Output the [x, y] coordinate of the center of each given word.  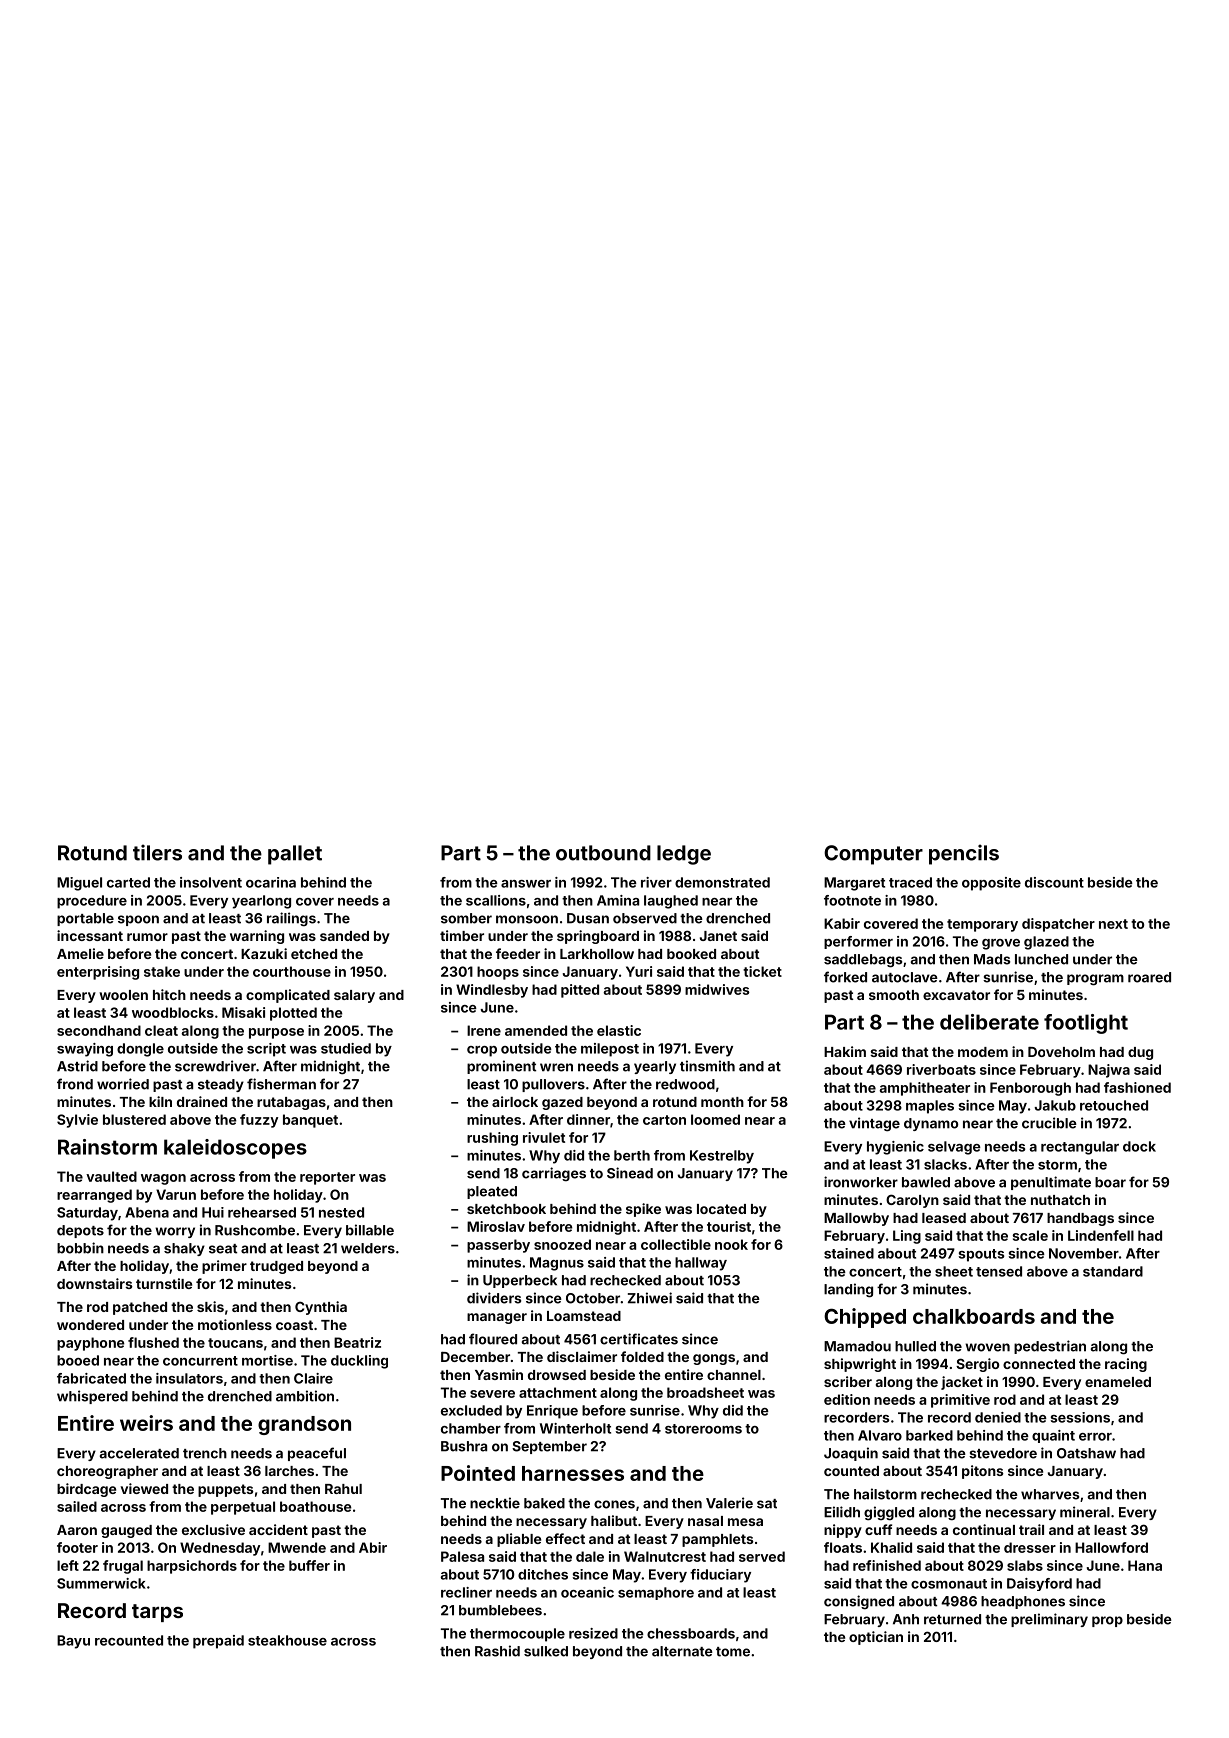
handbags [1080, 1219]
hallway [701, 1264]
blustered [134, 1119]
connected [1039, 1364]
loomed [715, 1119]
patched [140, 1308]
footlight [1086, 1024]
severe [492, 1394]
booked [691, 954]
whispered [92, 1397]
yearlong [261, 902]
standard [1113, 1271]
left [68, 1565]
